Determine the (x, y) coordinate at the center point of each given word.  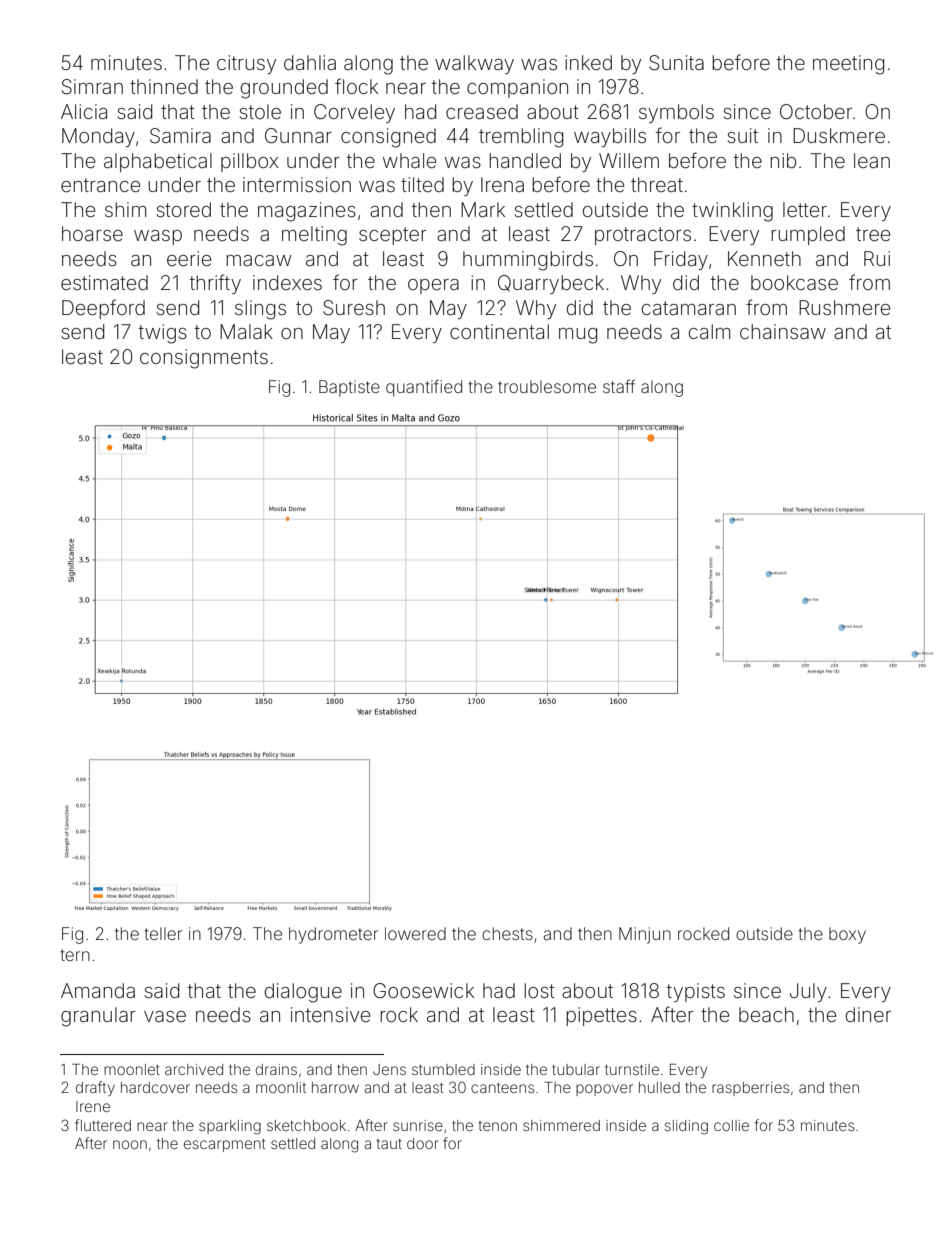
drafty (95, 1088)
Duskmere (839, 135)
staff (619, 386)
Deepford (103, 309)
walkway (474, 64)
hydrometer (333, 935)
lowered (415, 933)
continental (499, 331)
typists (696, 992)
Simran (92, 87)
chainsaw (783, 331)
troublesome (547, 386)
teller (163, 933)
